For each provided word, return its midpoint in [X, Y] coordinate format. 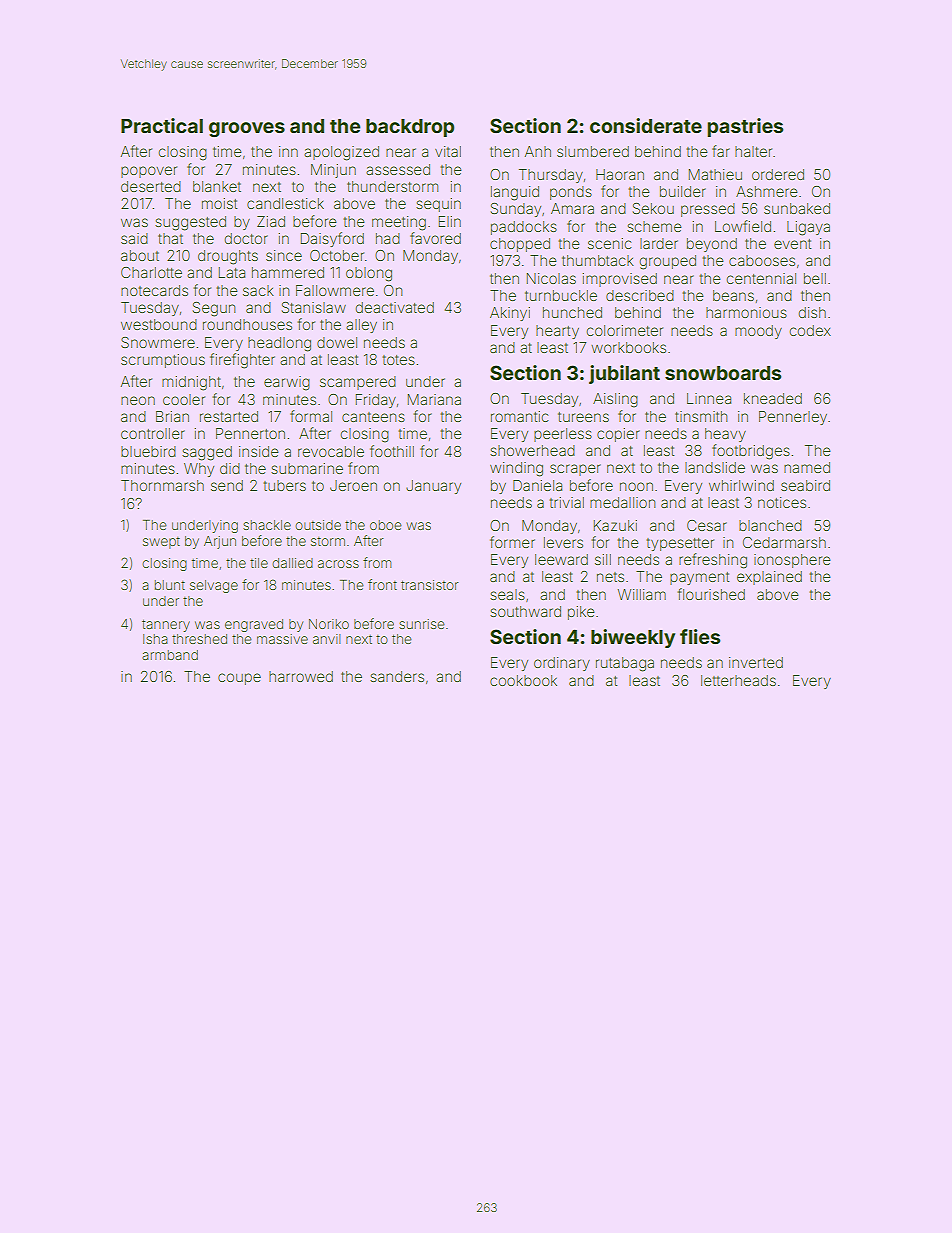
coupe [239, 679]
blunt [170, 585]
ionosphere [792, 561]
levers [563, 542]
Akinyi [510, 314]
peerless [563, 435]
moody [758, 332]
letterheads [738, 680]
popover [149, 172]
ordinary [562, 664]
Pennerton [250, 433]
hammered [288, 272]
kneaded [773, 398]
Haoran [620, 174]
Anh [538, 151]
